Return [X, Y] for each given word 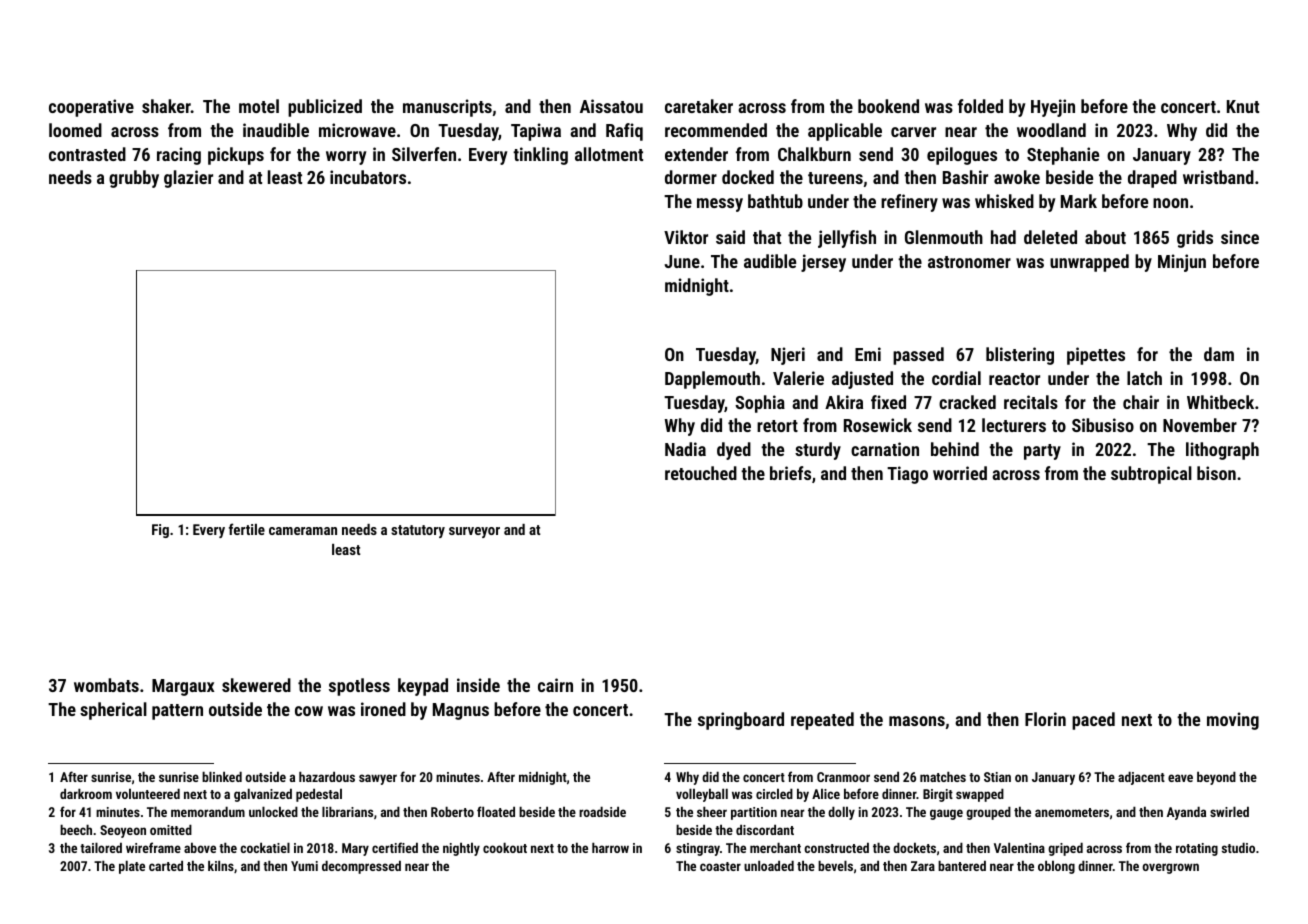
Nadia [685, 449]
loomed [75, 130]
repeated [822, 721]
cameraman [303, 531]
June [682, 261]
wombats [106, 685]
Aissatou [611, 106]
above [200, 847]
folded [980, 106]
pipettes [1096, 356]
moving [1233, 721]
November [1200, 425]
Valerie [798, 378]
